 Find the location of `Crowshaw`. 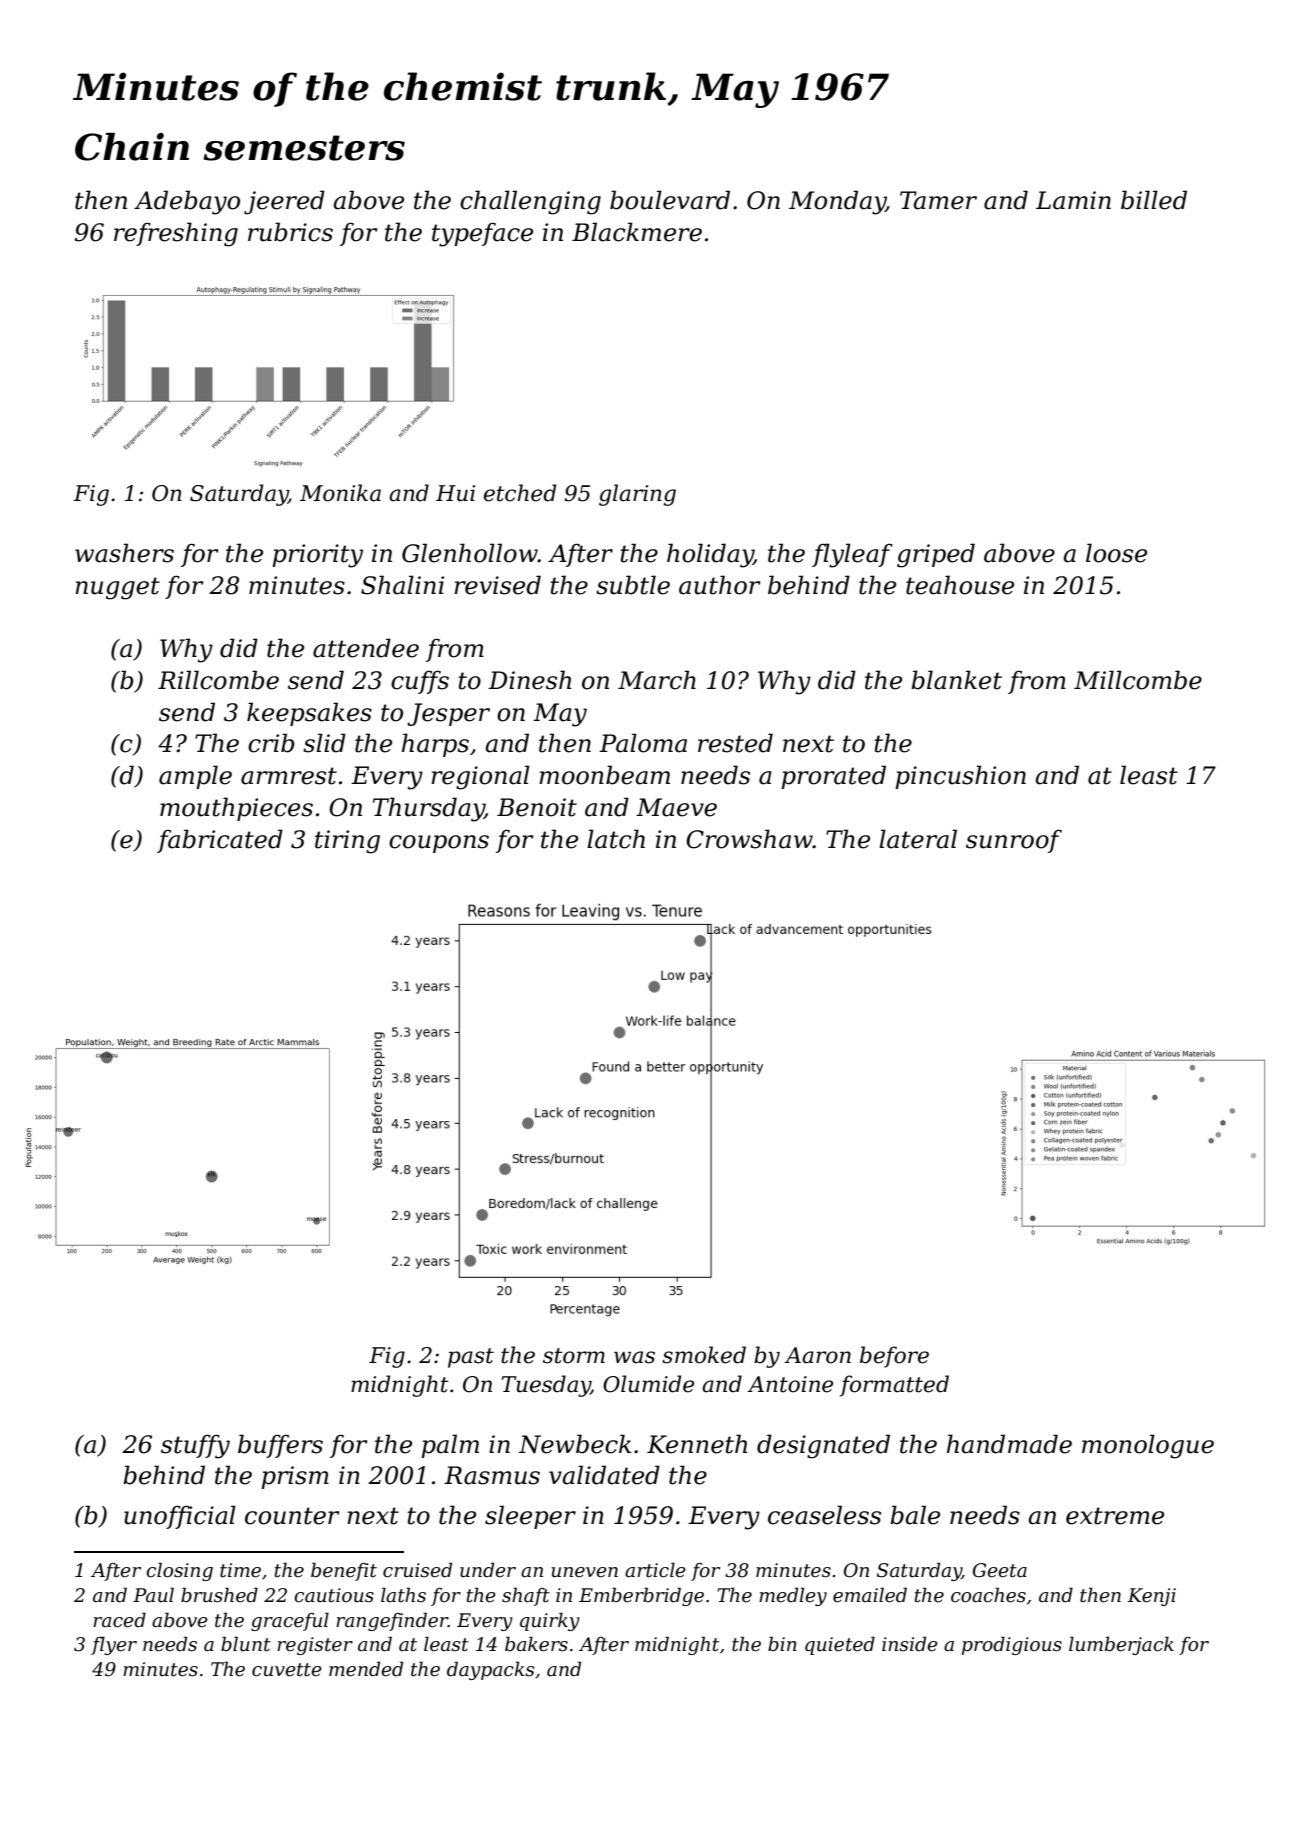

Crowshaw is located at coordinates (749, 839).
